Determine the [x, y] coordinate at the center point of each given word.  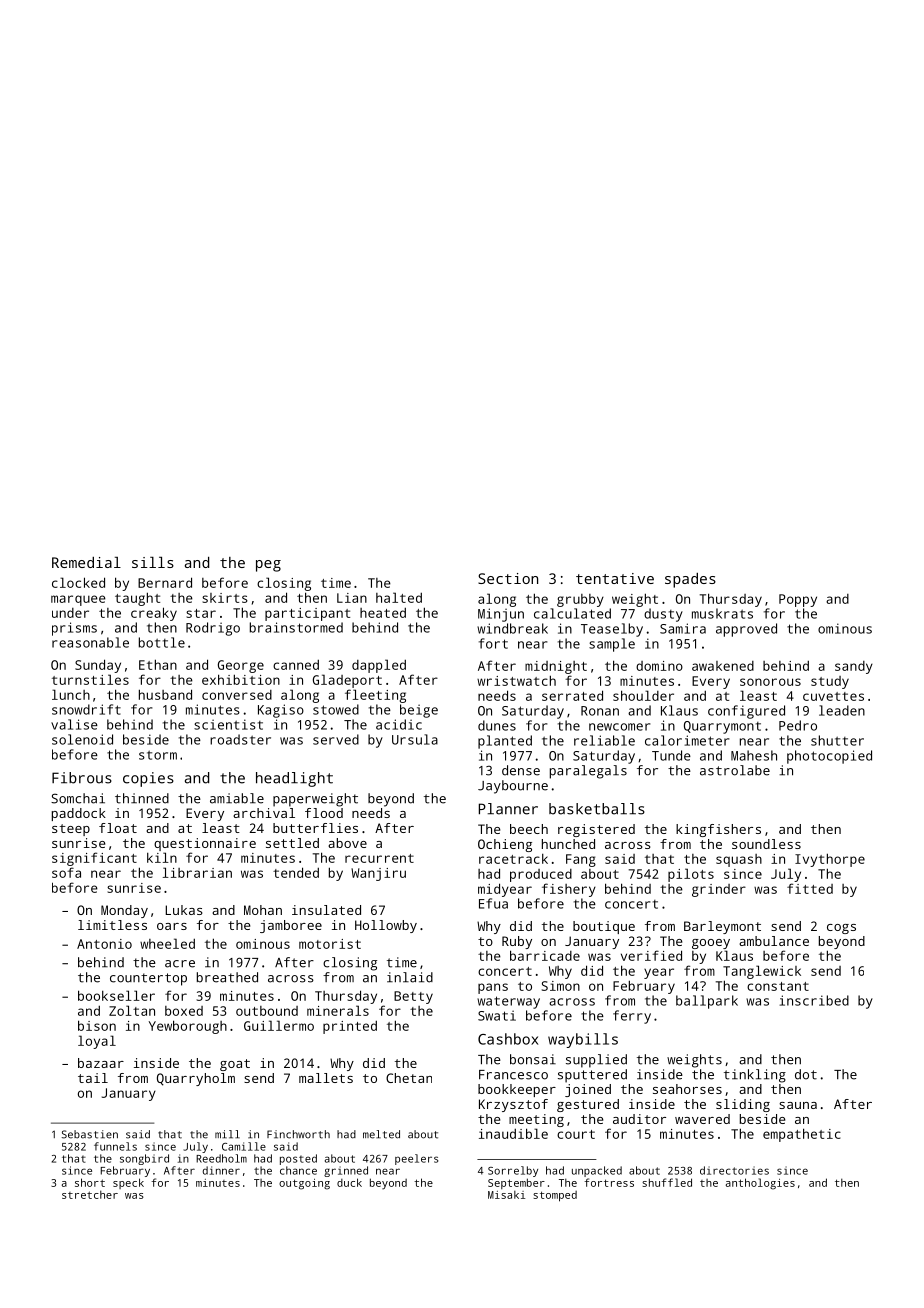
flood [324, 813]
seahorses [687, 1089]
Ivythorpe [830, 860]
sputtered [592, 1076]
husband [165, 694]
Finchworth [298, 1134]
